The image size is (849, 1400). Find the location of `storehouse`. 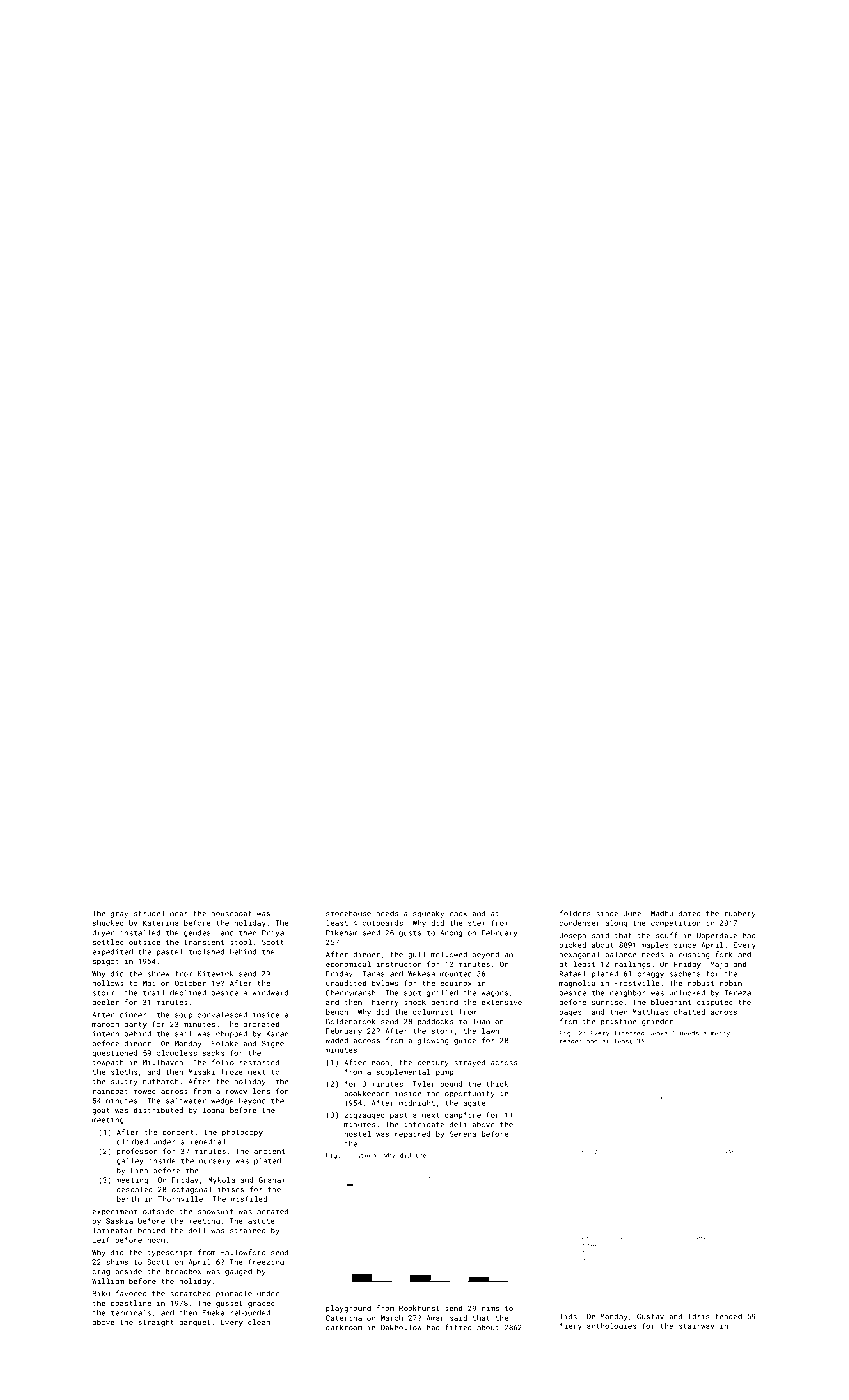

storehouse is located at coordinates (348, 913).
